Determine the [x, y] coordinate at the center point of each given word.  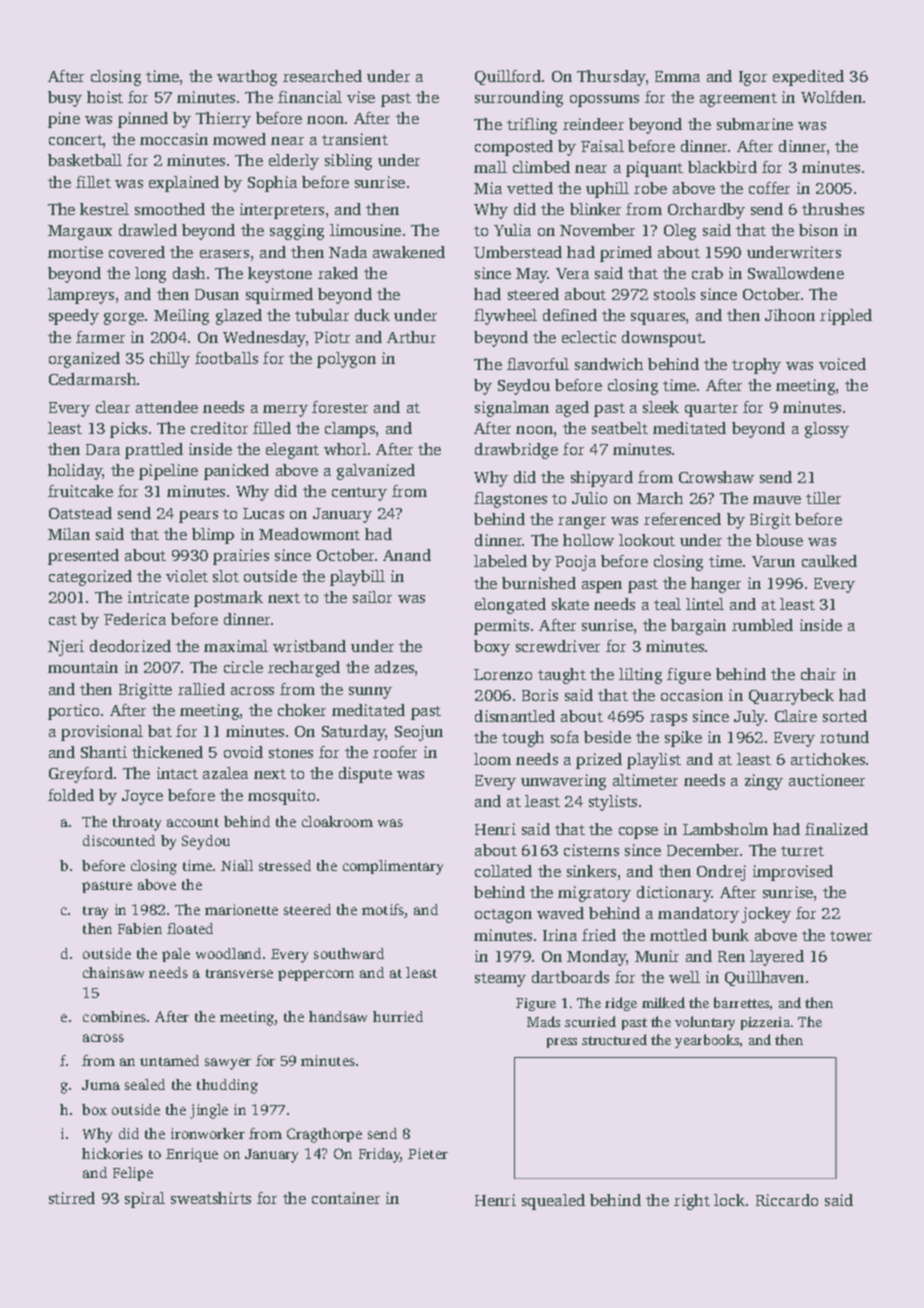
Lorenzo [503, 674]
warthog [247, 78]
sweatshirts [211, 1198]
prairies [241, 557]
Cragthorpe [324, 1135]
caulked [829, 561]
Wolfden [831, 97]
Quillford [508, 77]
